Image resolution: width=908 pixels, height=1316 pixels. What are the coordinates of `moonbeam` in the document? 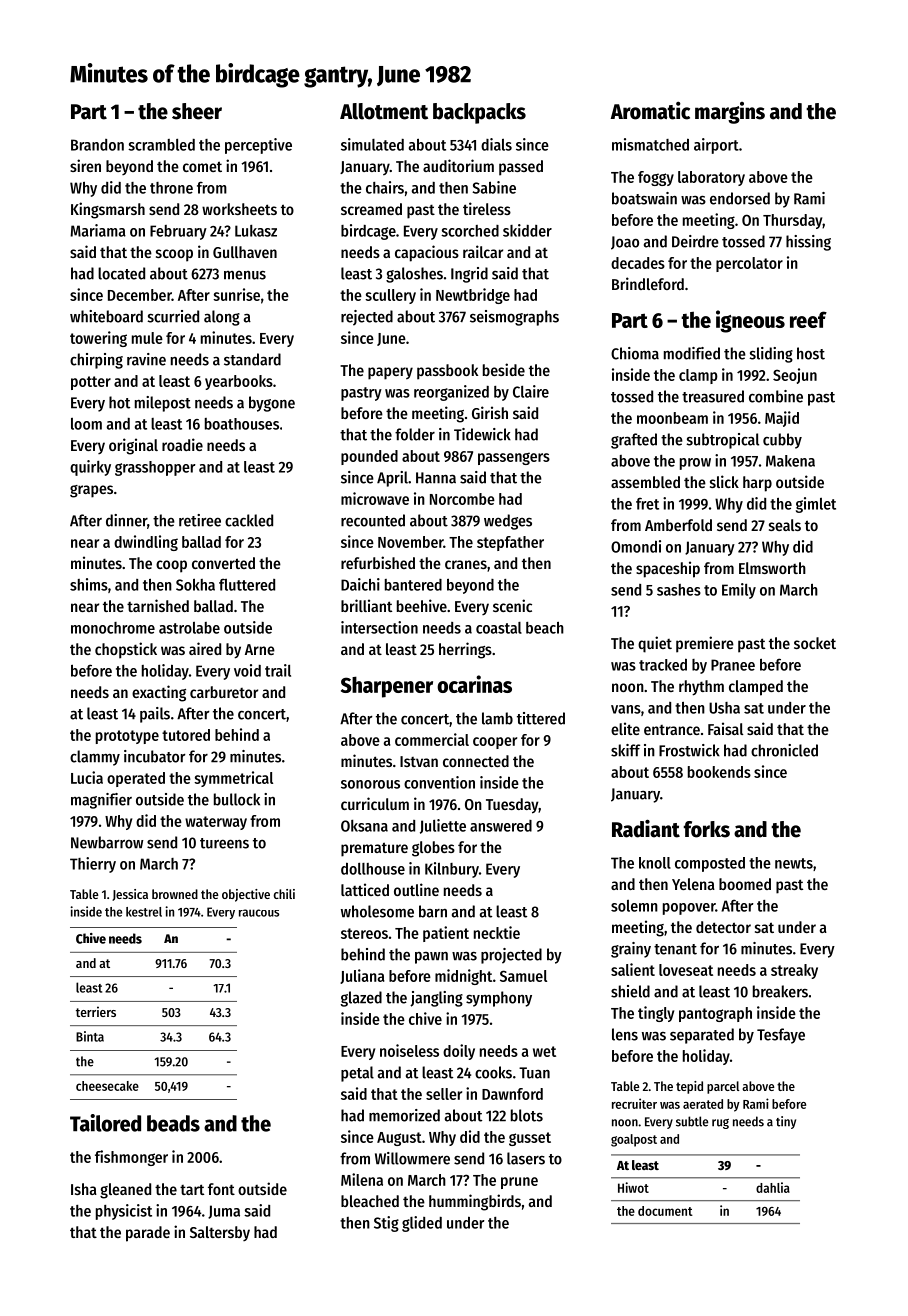 It's located at (672, 418).
